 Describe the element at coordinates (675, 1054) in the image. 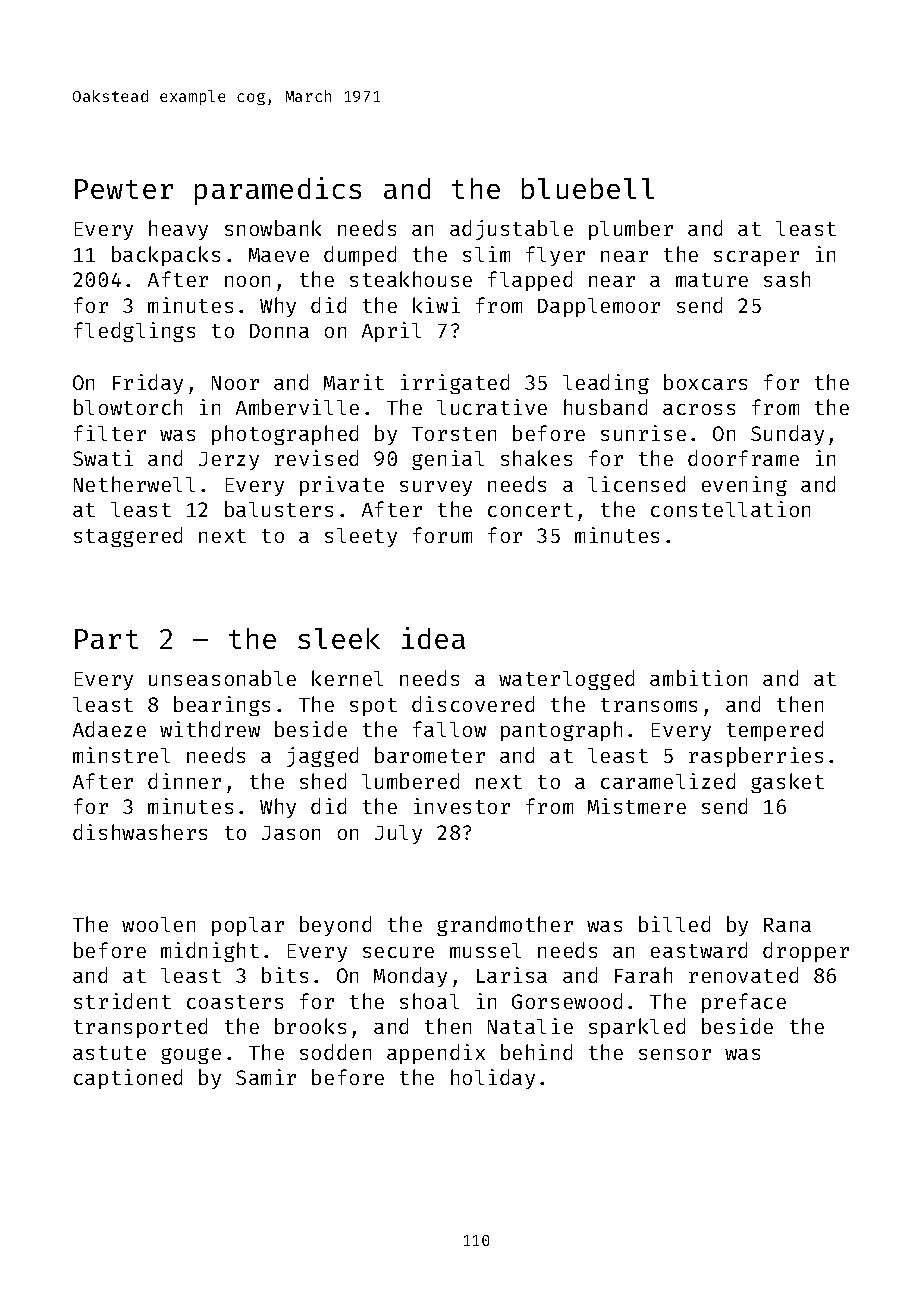

I see `sensor` at that location.
